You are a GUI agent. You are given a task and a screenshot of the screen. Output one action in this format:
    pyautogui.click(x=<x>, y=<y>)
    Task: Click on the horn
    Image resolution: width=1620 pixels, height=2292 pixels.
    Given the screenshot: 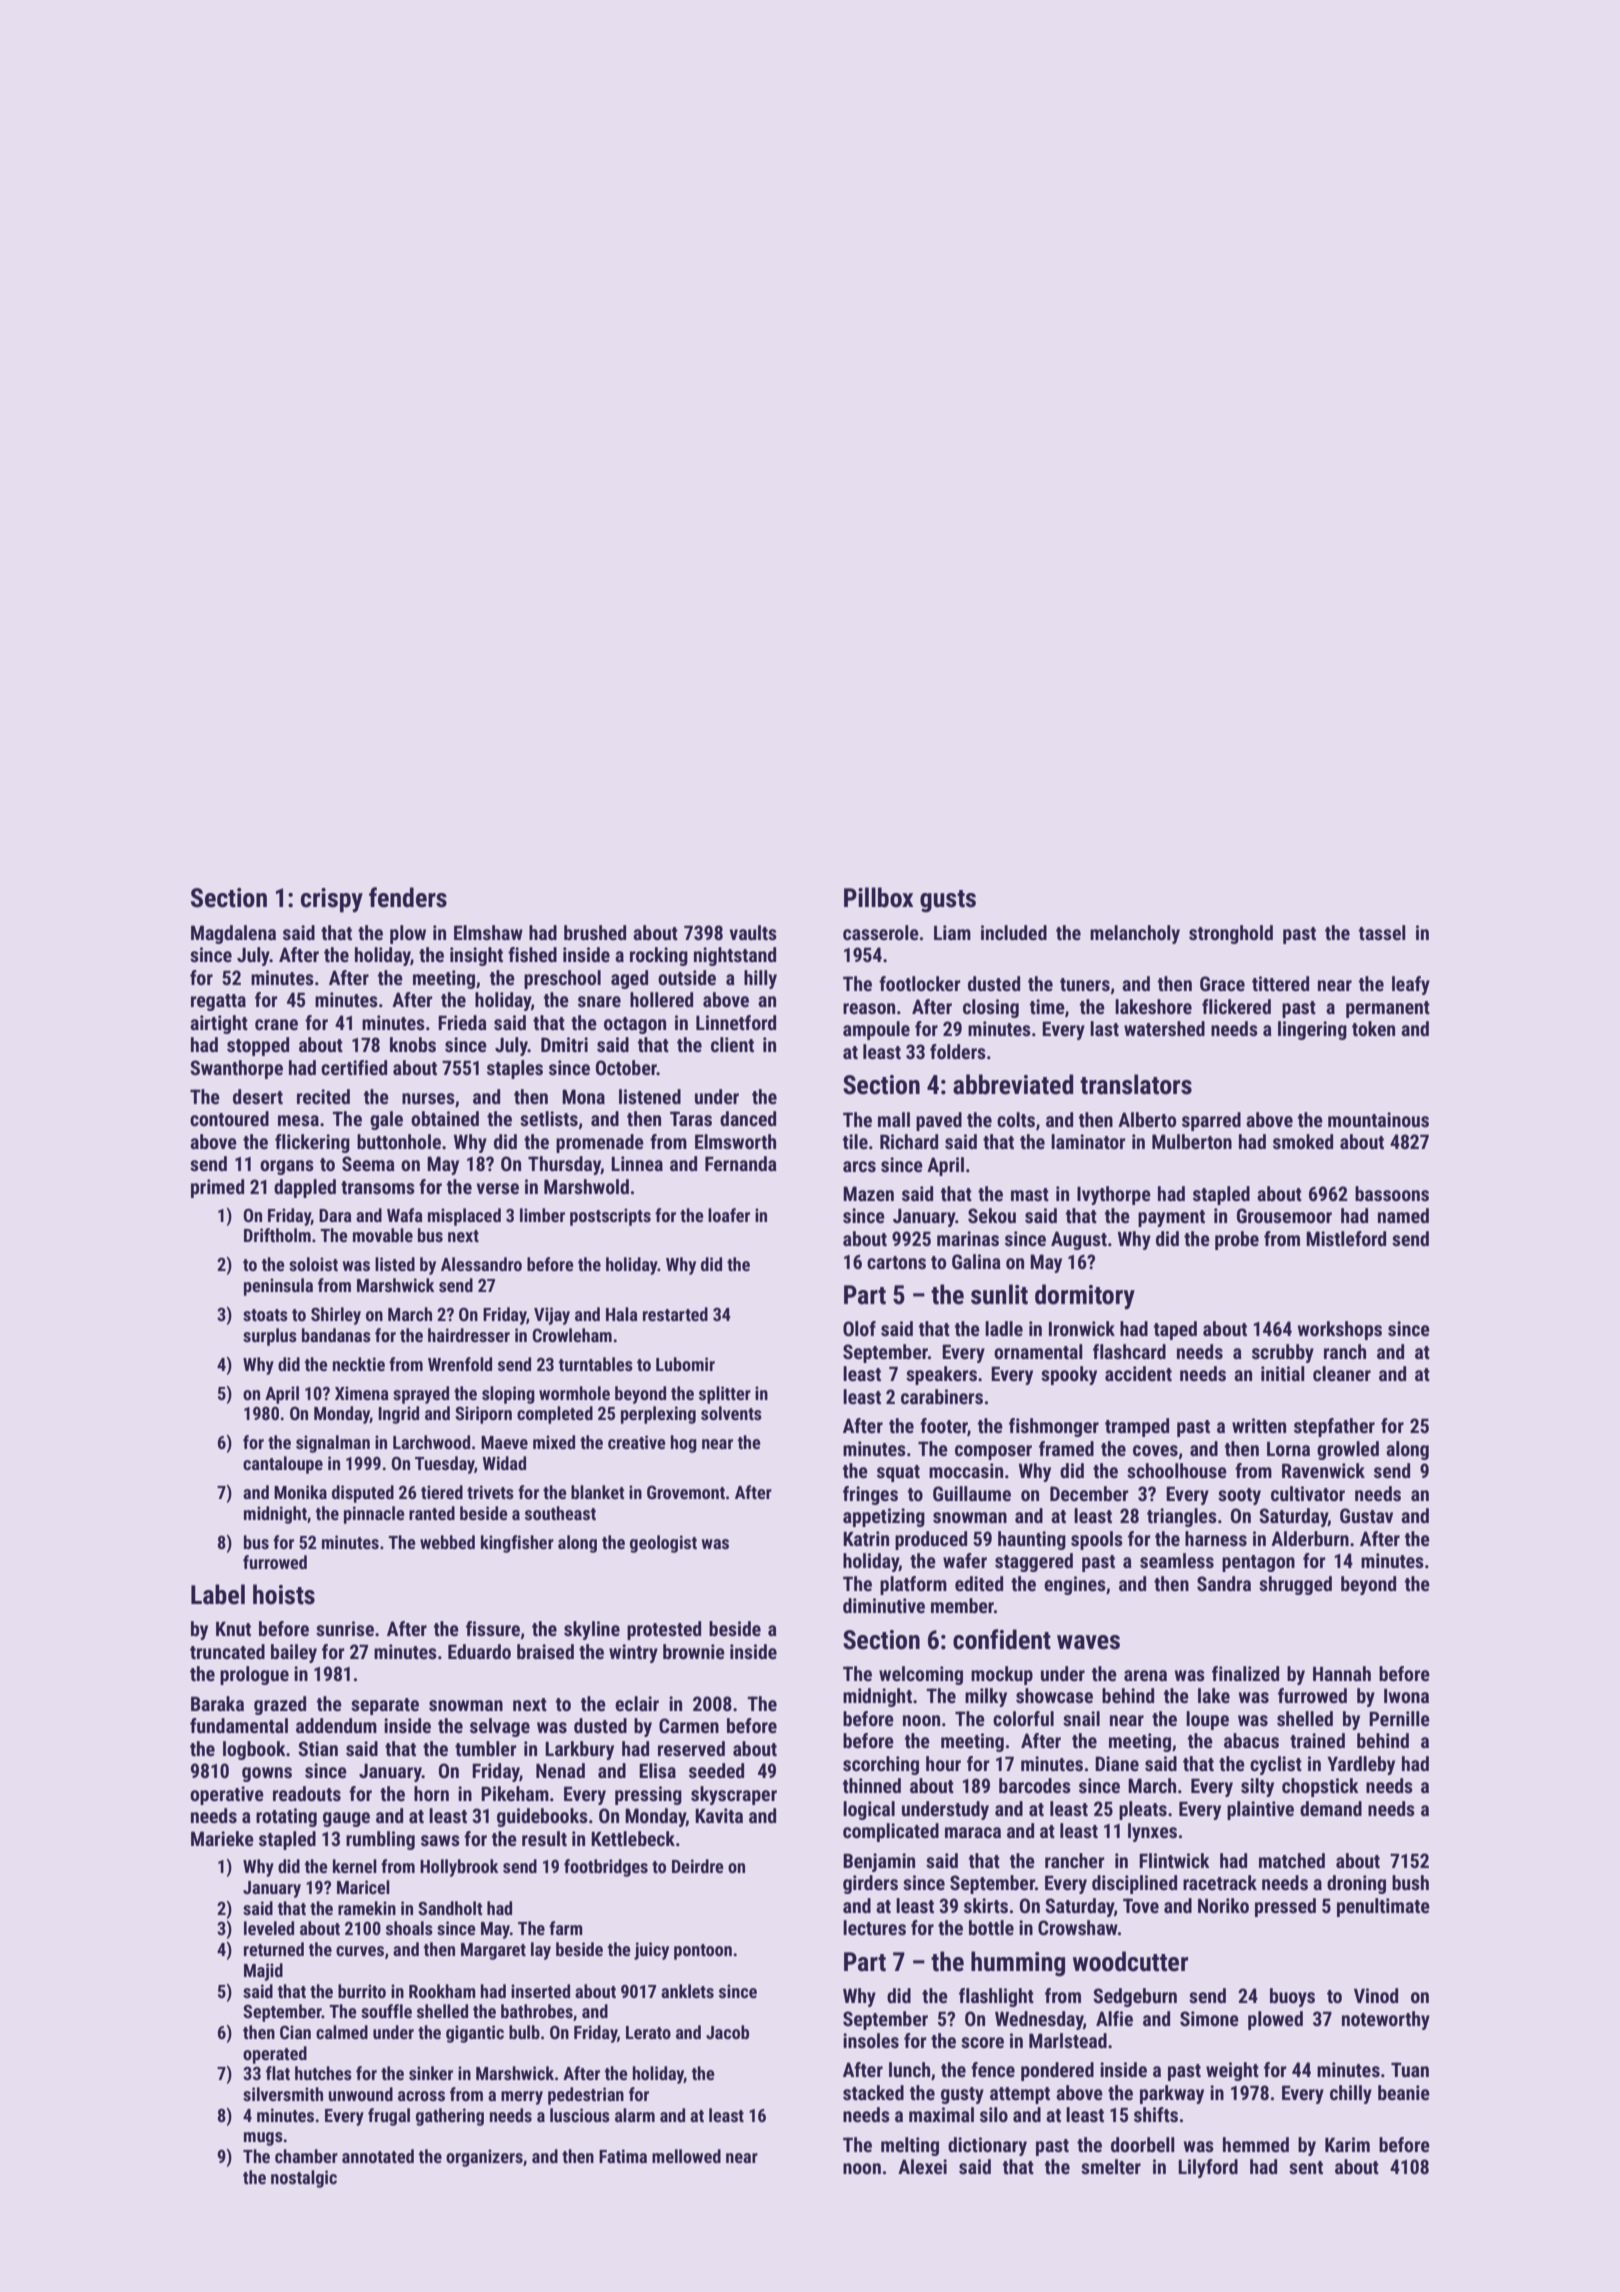 What is the action you would take?
    pyautogui.click(x=431, y=1793)
